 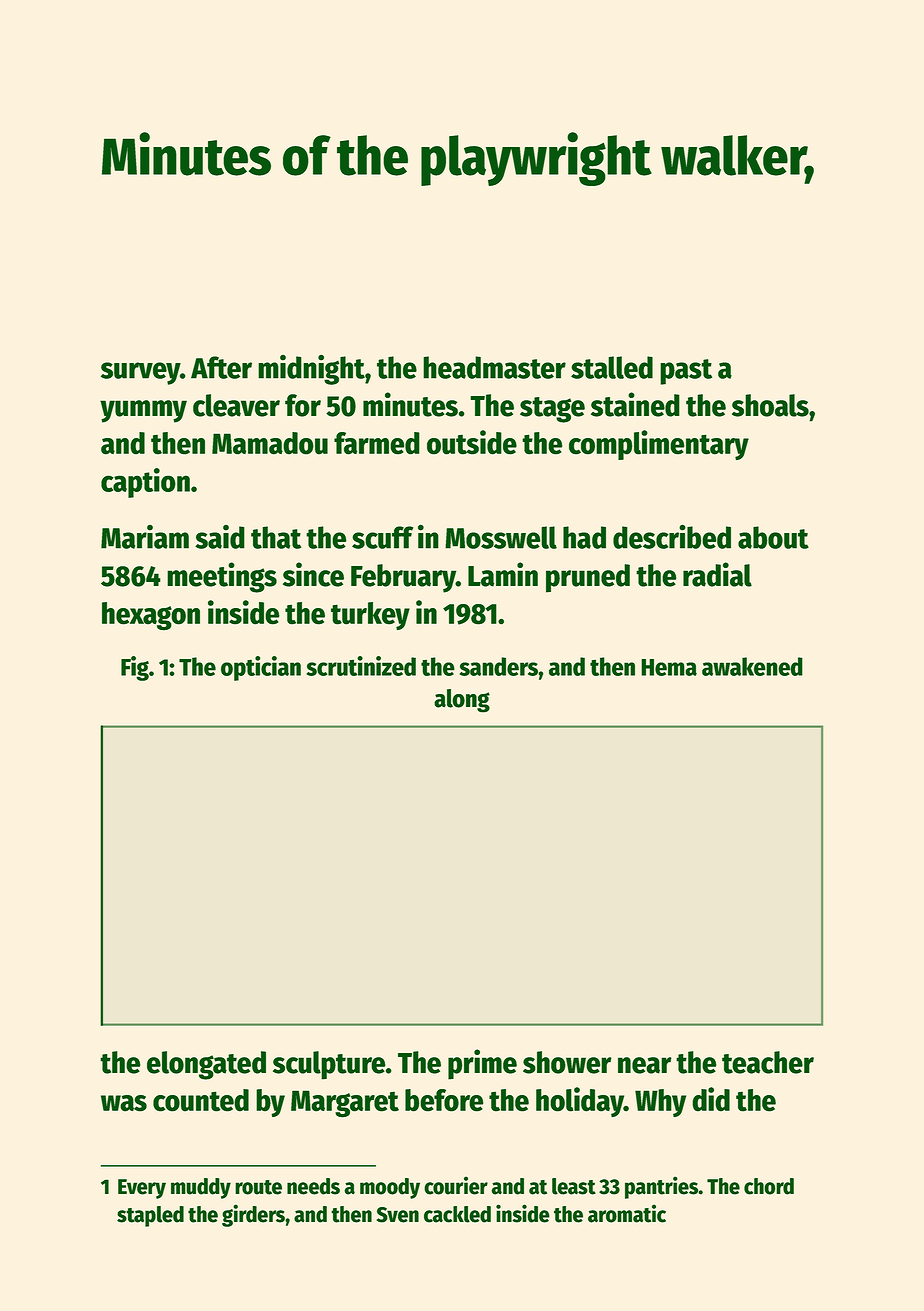 What do you see at coordinates (717, 574) in the screenshot?
I see `radial` at bounding box center [717, 574].
